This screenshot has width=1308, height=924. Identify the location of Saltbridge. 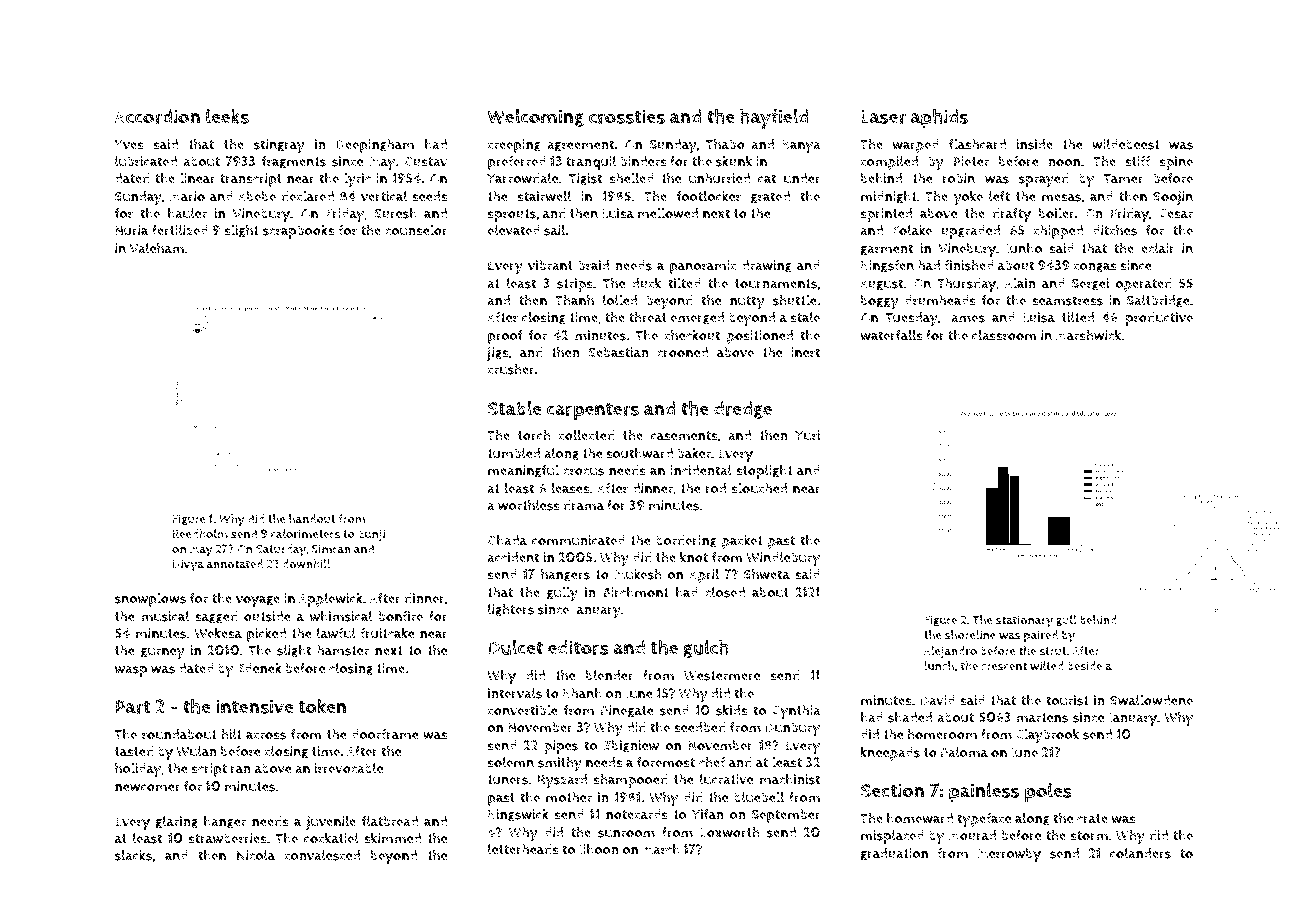
(1158, 301).
